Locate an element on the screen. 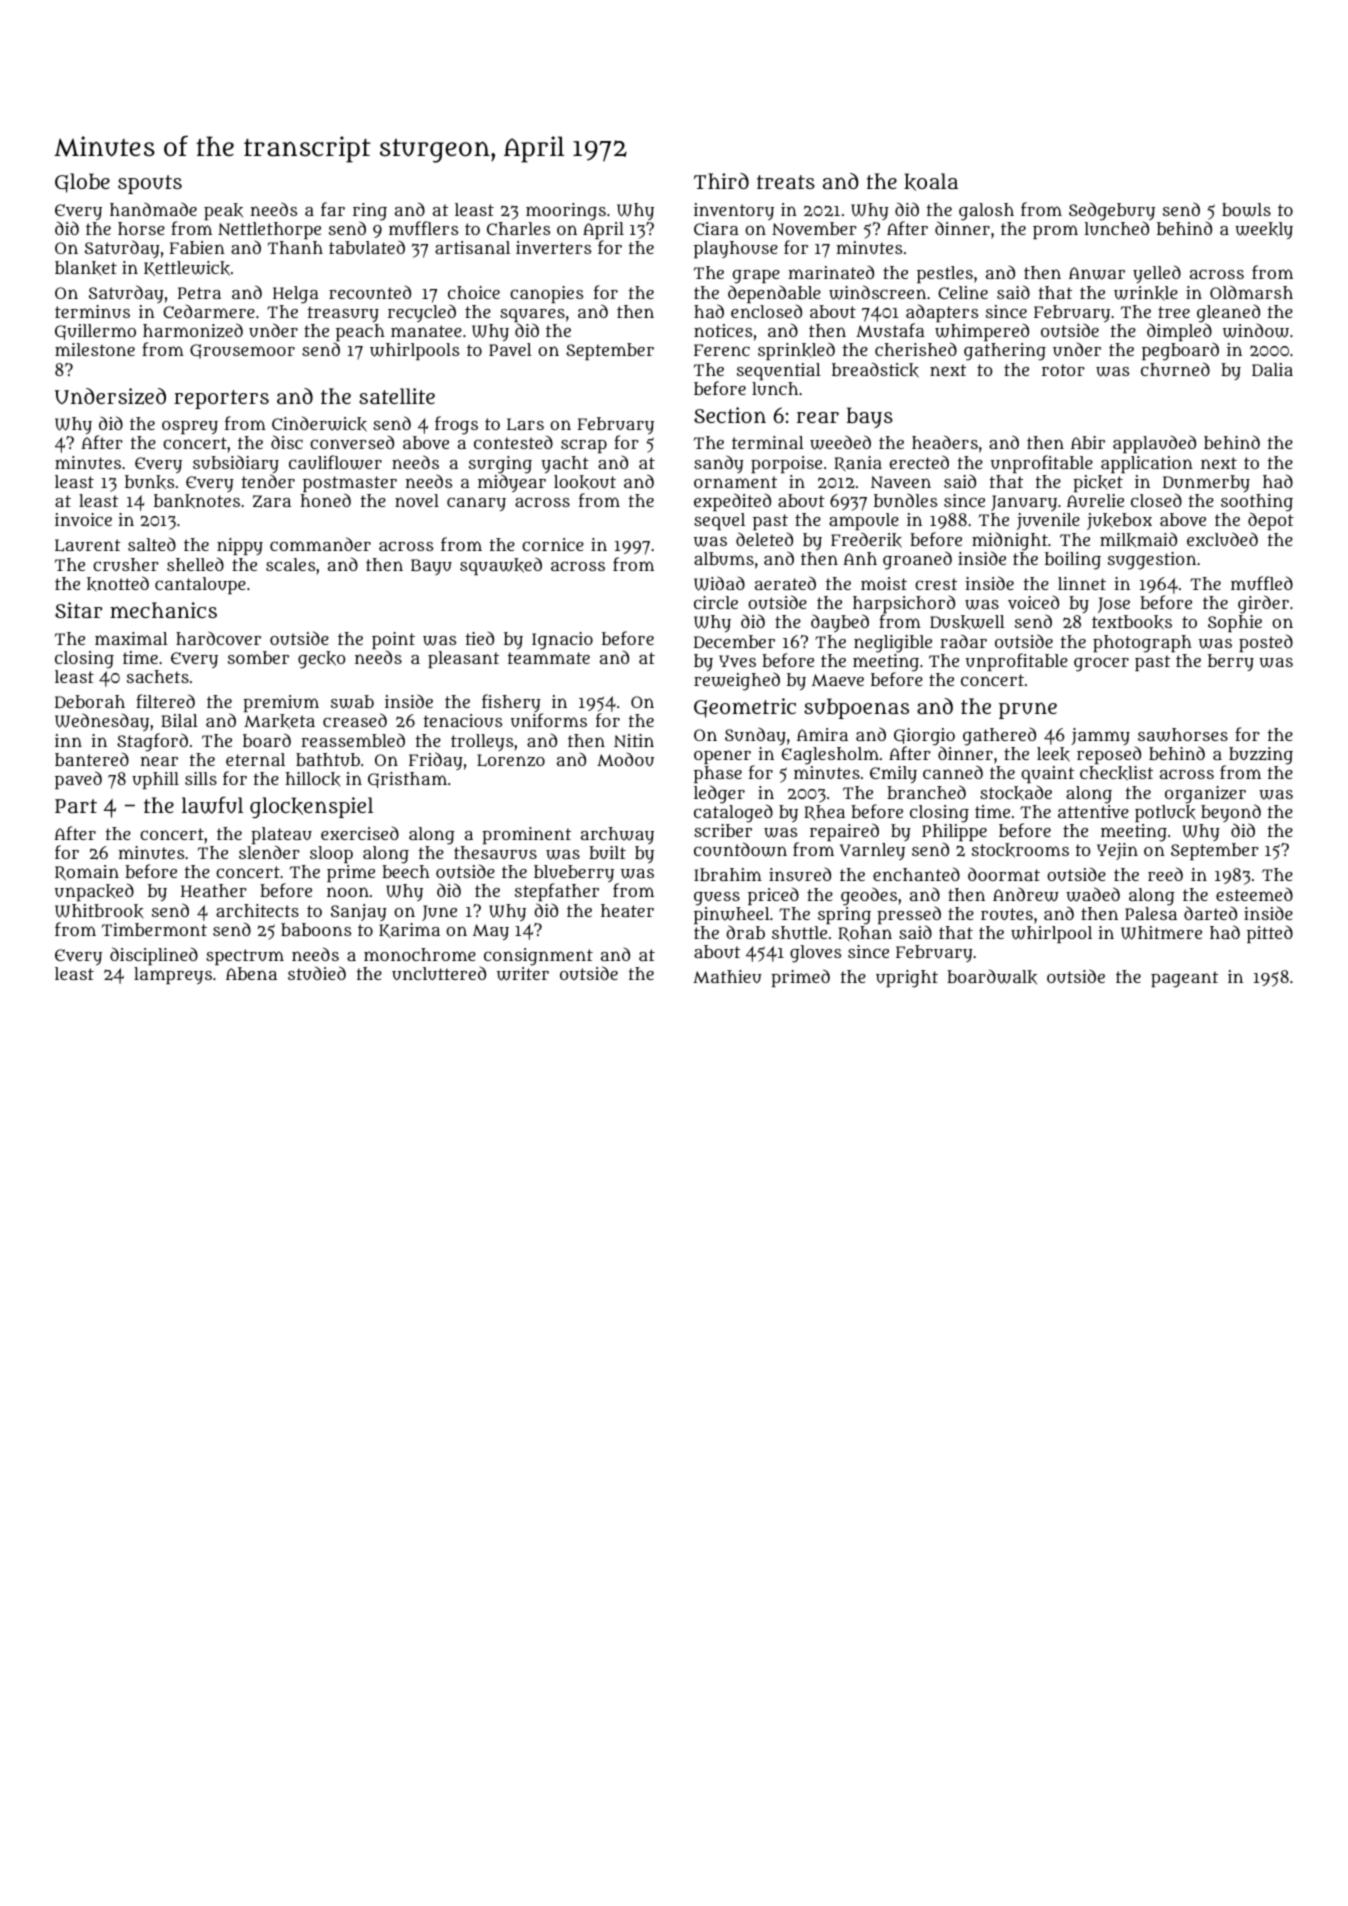  grape is located at coordinates (756, 277).
